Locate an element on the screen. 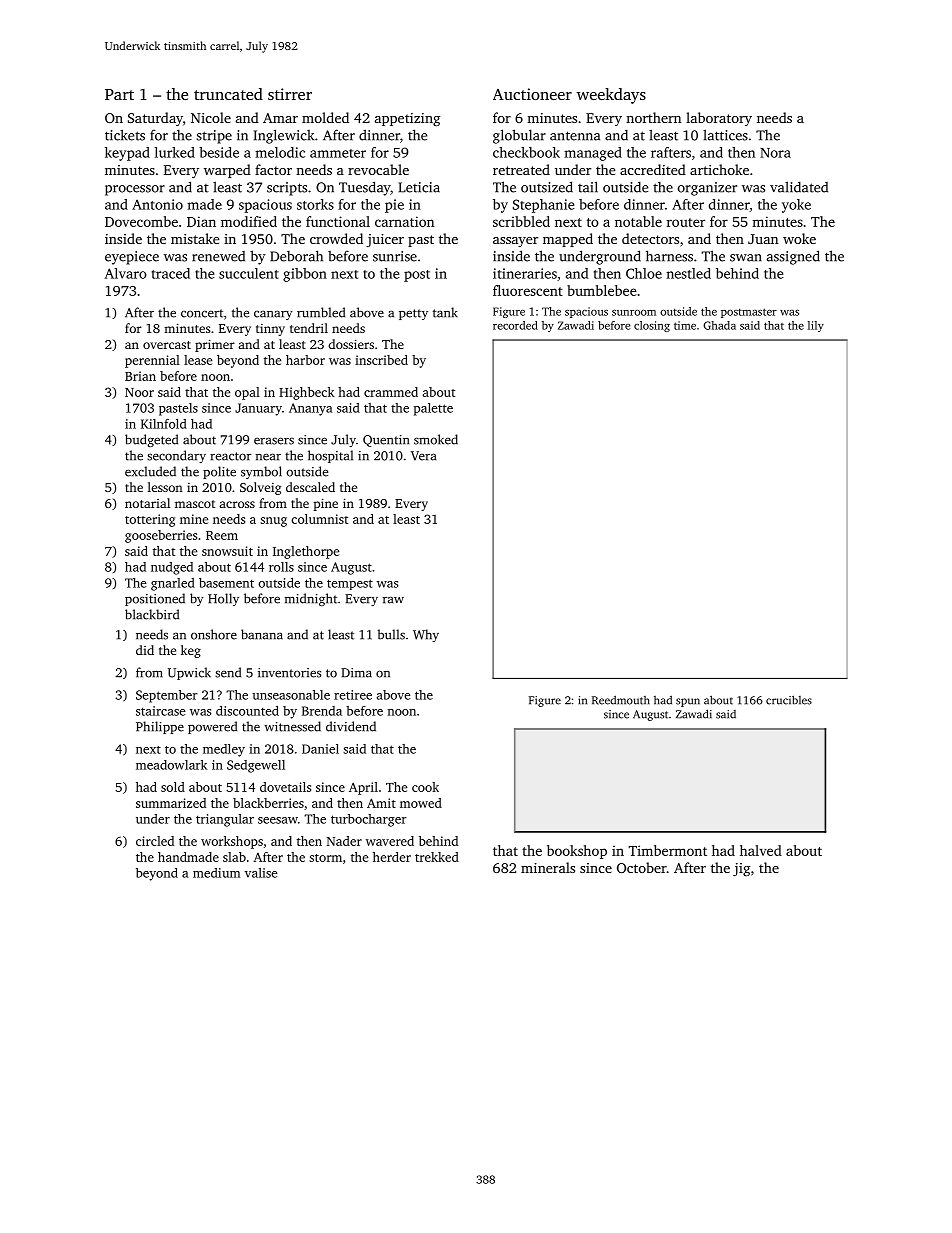 Image resolution: width=952 pixels, height=1233 pixels. assigned is located at coordinates (793, 257).
